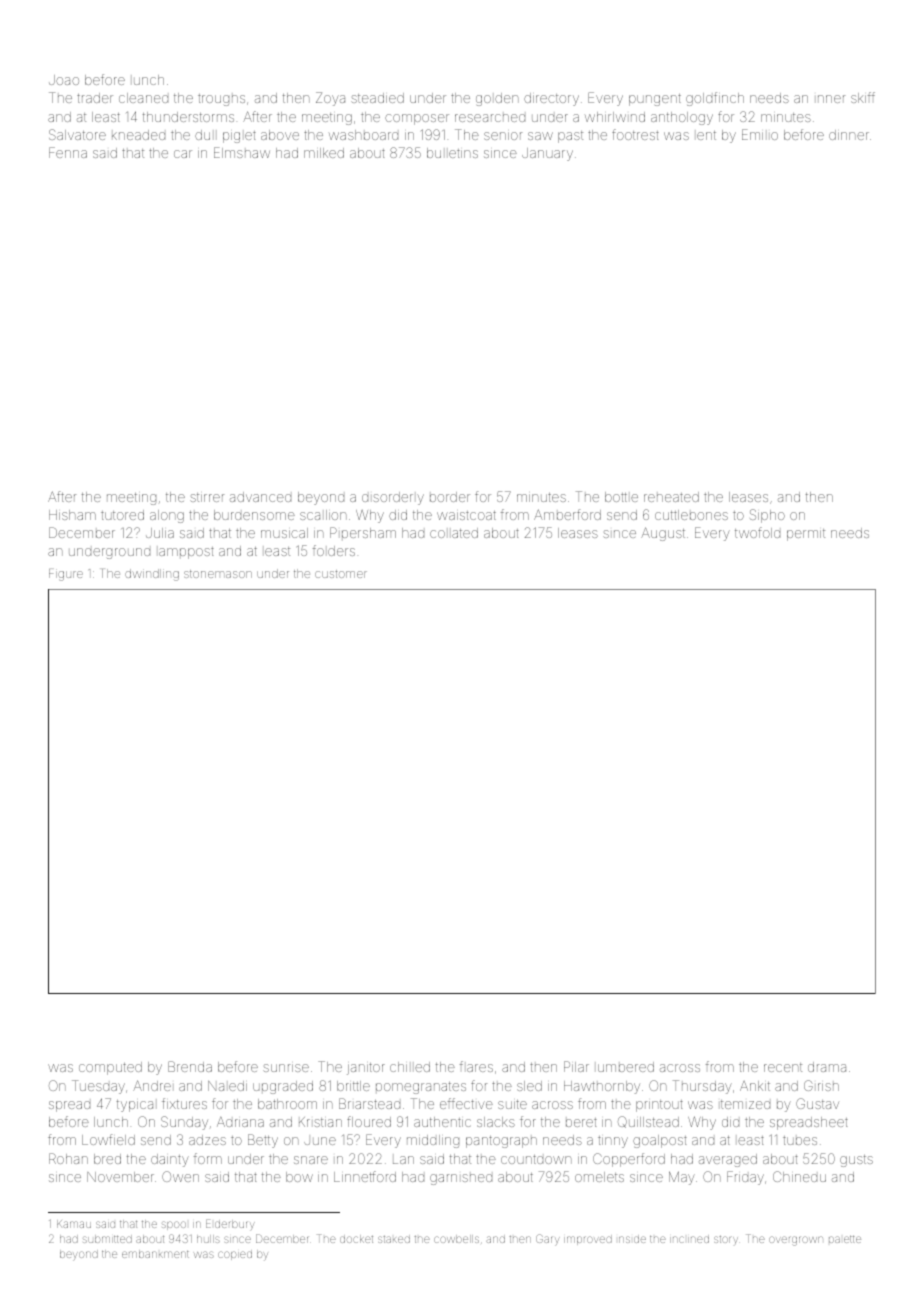 The width and height of the page is (924, 1308). What do you see at coordinates (341, 574) in the page?
I see `customer` at bounding box center [341, 574].
